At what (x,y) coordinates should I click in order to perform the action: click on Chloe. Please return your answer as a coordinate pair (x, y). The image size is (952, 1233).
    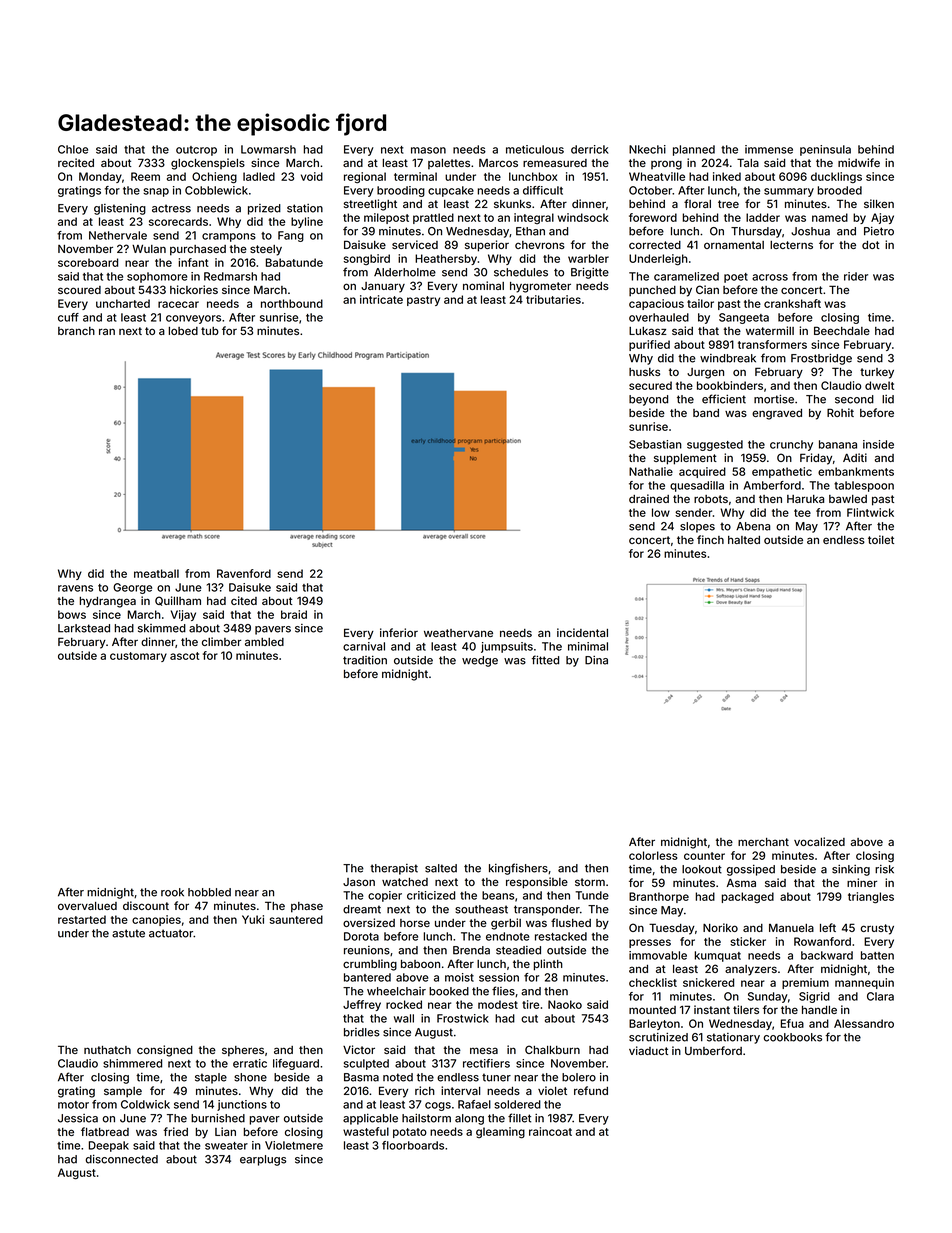
    Looking at the image, I should click on (73, 149).
